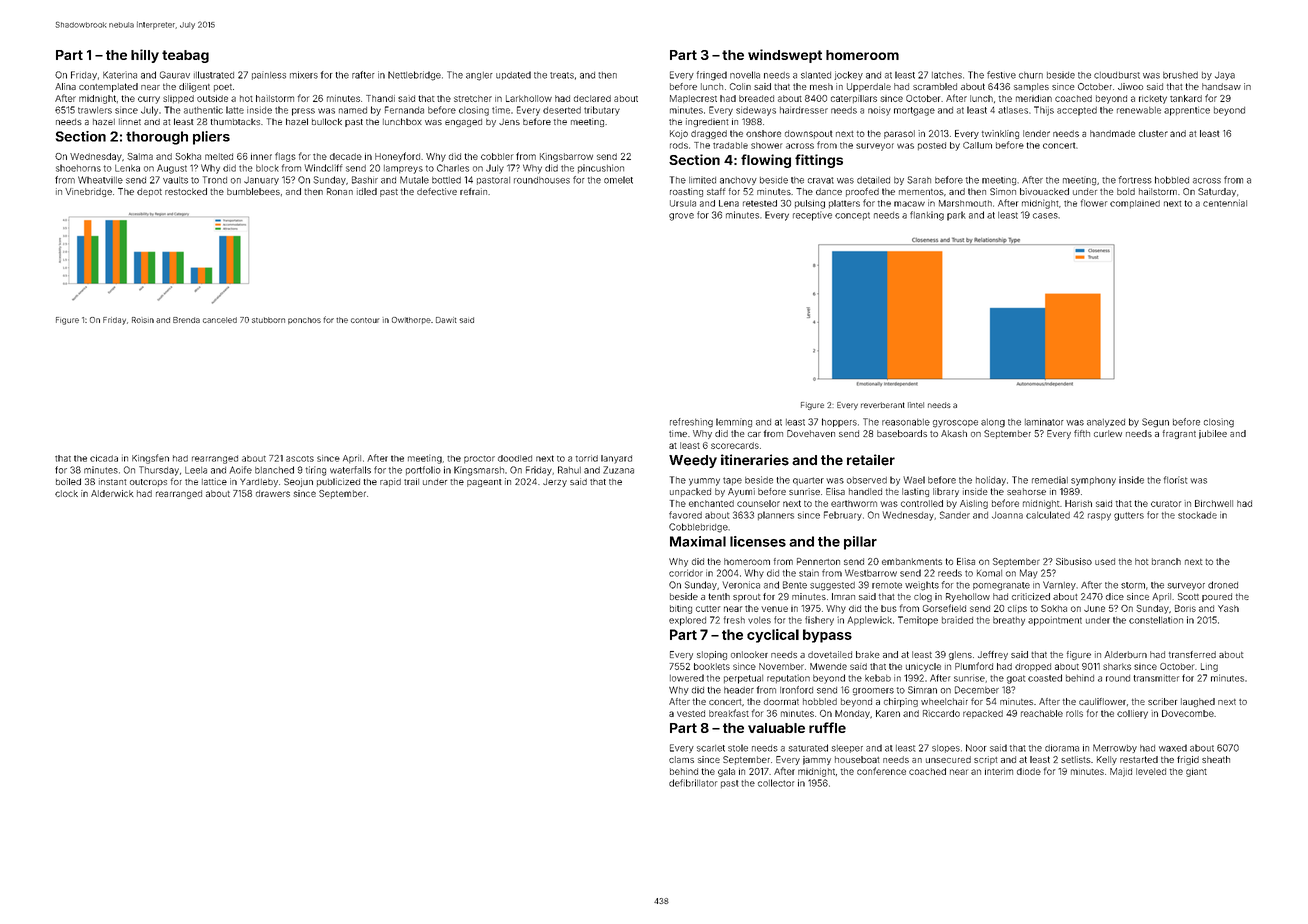 The width and height of the screenshot is (1308, 924). What do you see at coordinates (1045, 216) in the screenshot?
I see `cases` at bounding box center [1045, 216].
